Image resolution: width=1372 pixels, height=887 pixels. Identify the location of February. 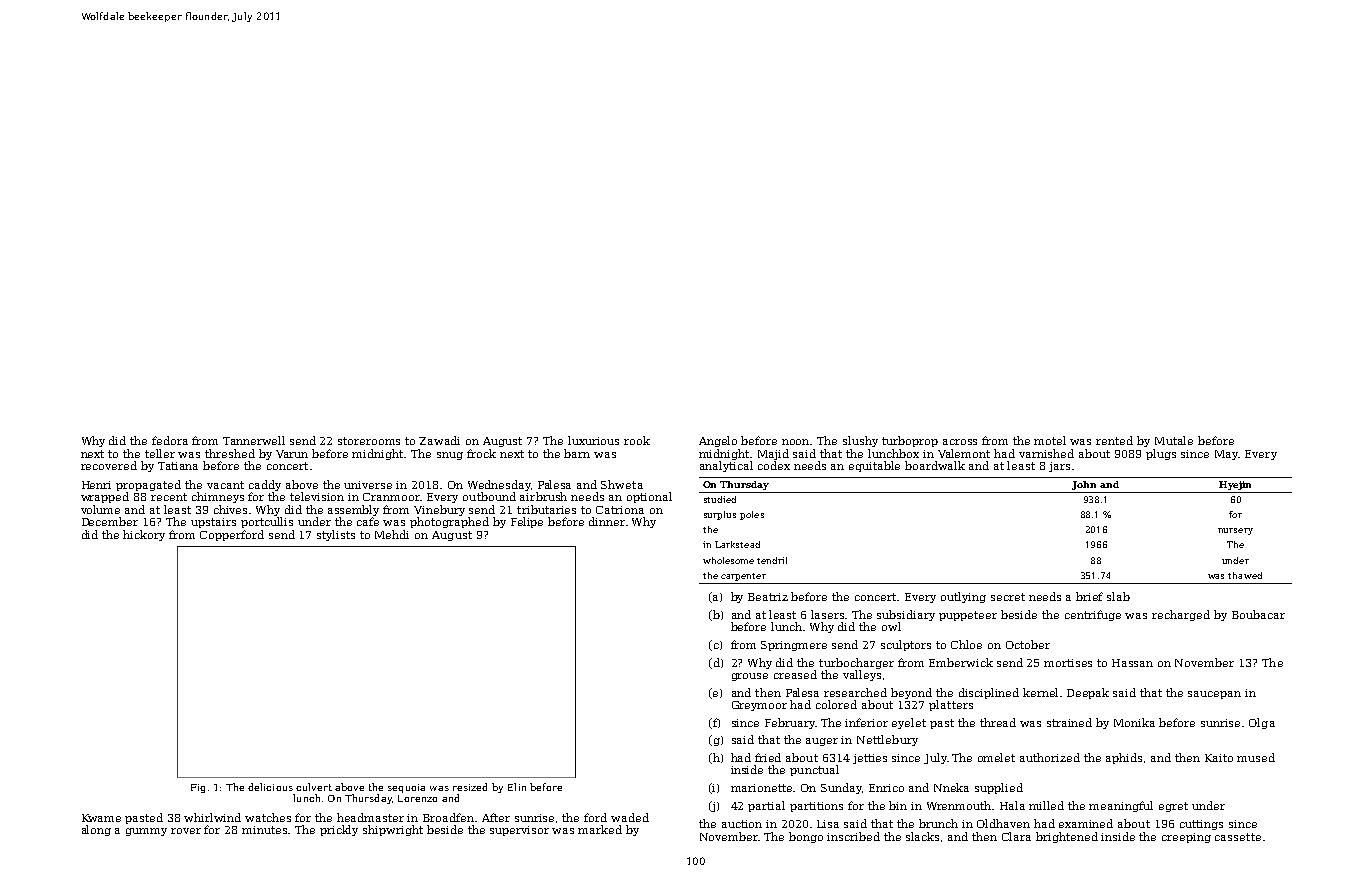
(790, 723).
